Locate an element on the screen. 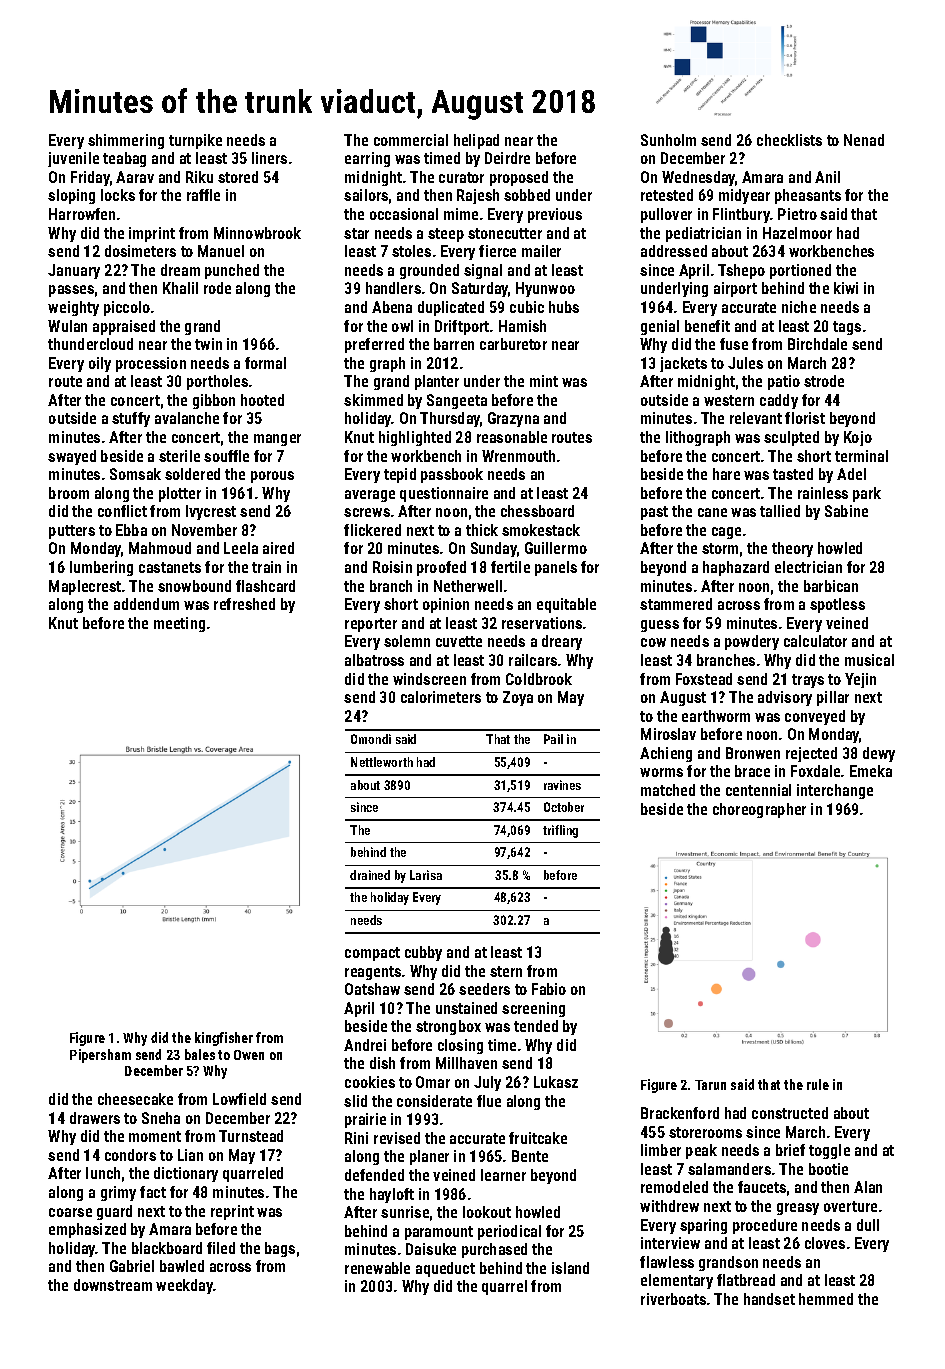 Image resolution: width=945 pixels, height=1369 pixels. kiwi is located at coordinates (846, 288).
